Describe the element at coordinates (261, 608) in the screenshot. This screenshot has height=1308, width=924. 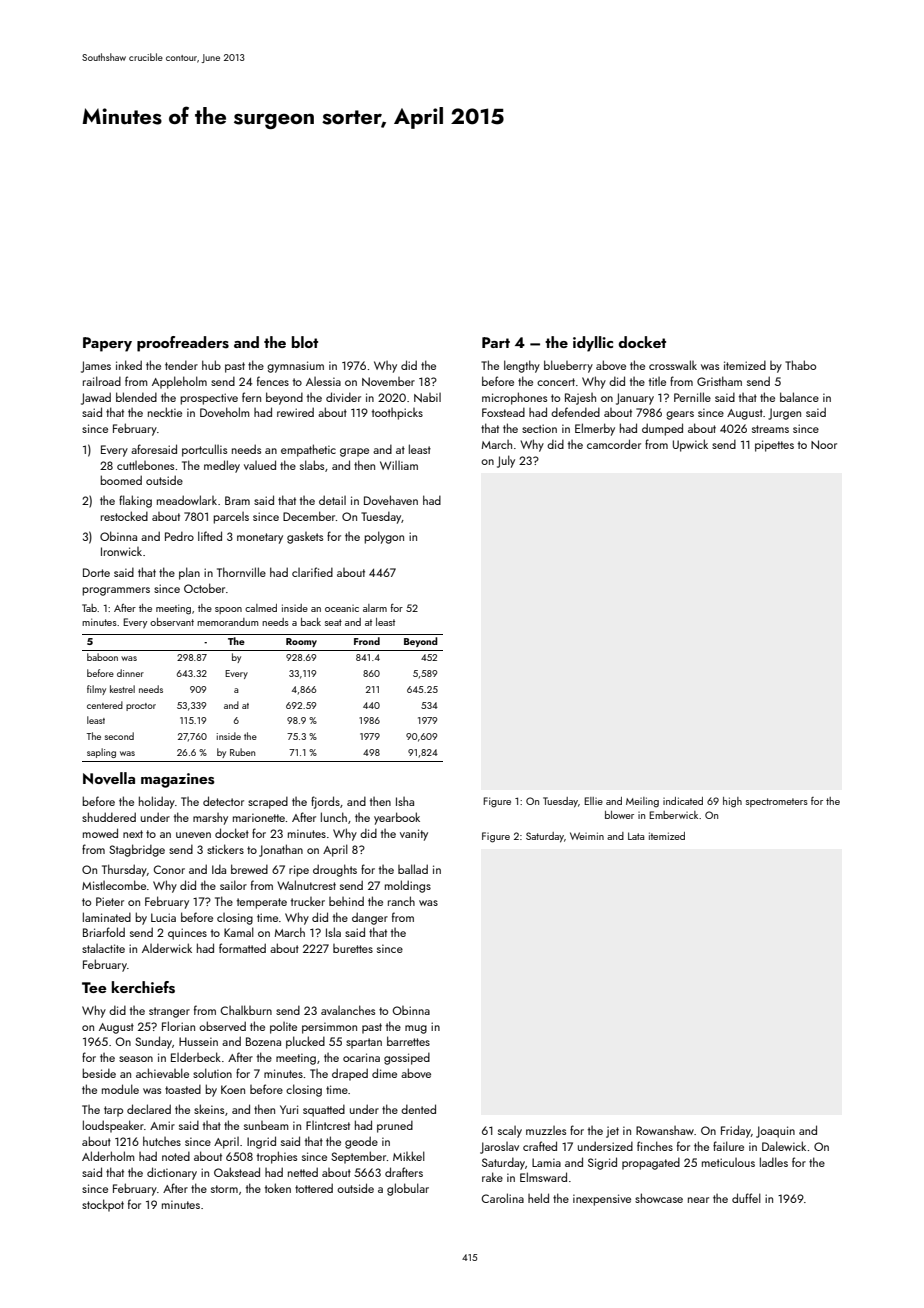
I see `calmed` at that location.
